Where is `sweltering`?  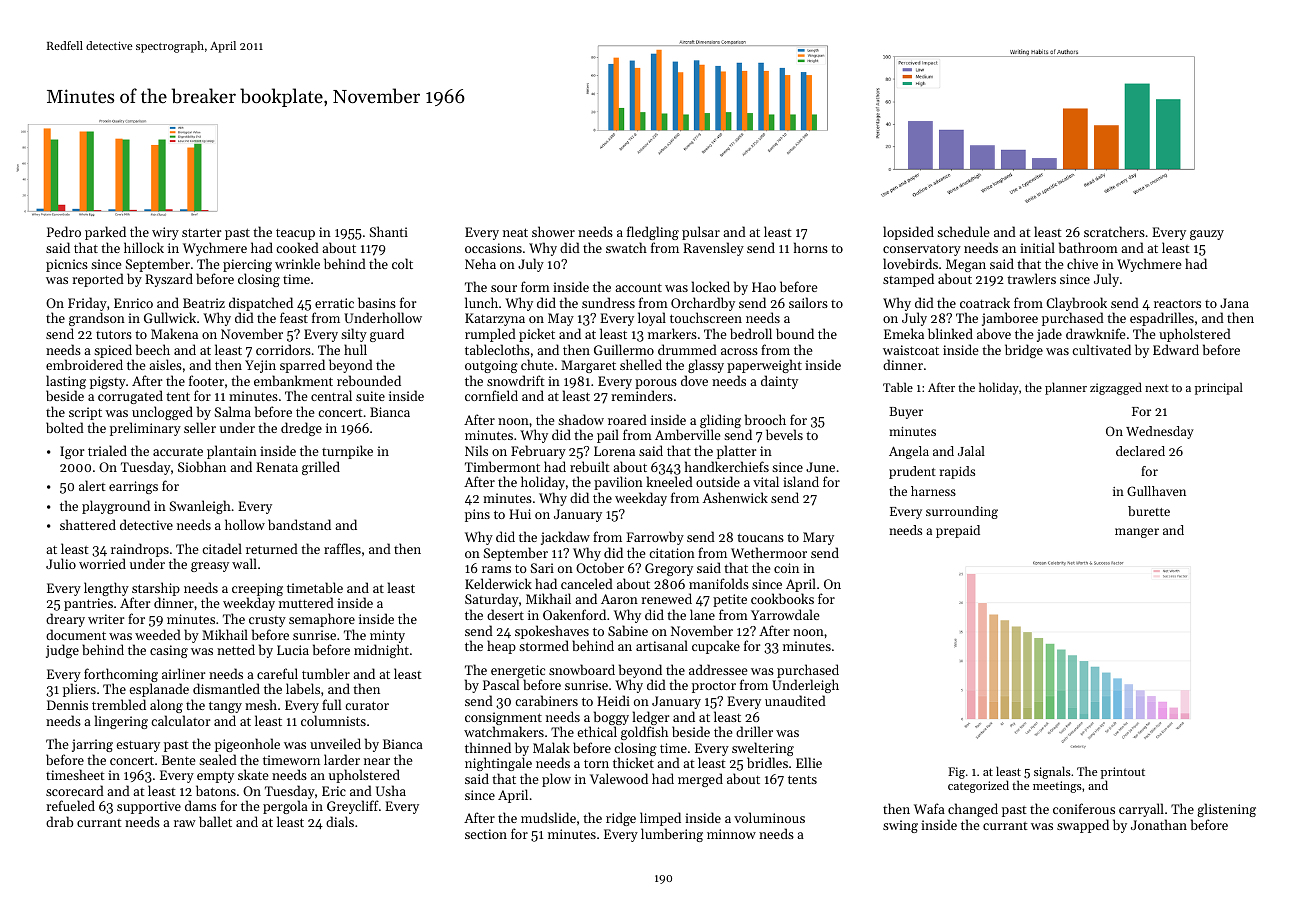 sweltering is located at coordinates (763, 750).
